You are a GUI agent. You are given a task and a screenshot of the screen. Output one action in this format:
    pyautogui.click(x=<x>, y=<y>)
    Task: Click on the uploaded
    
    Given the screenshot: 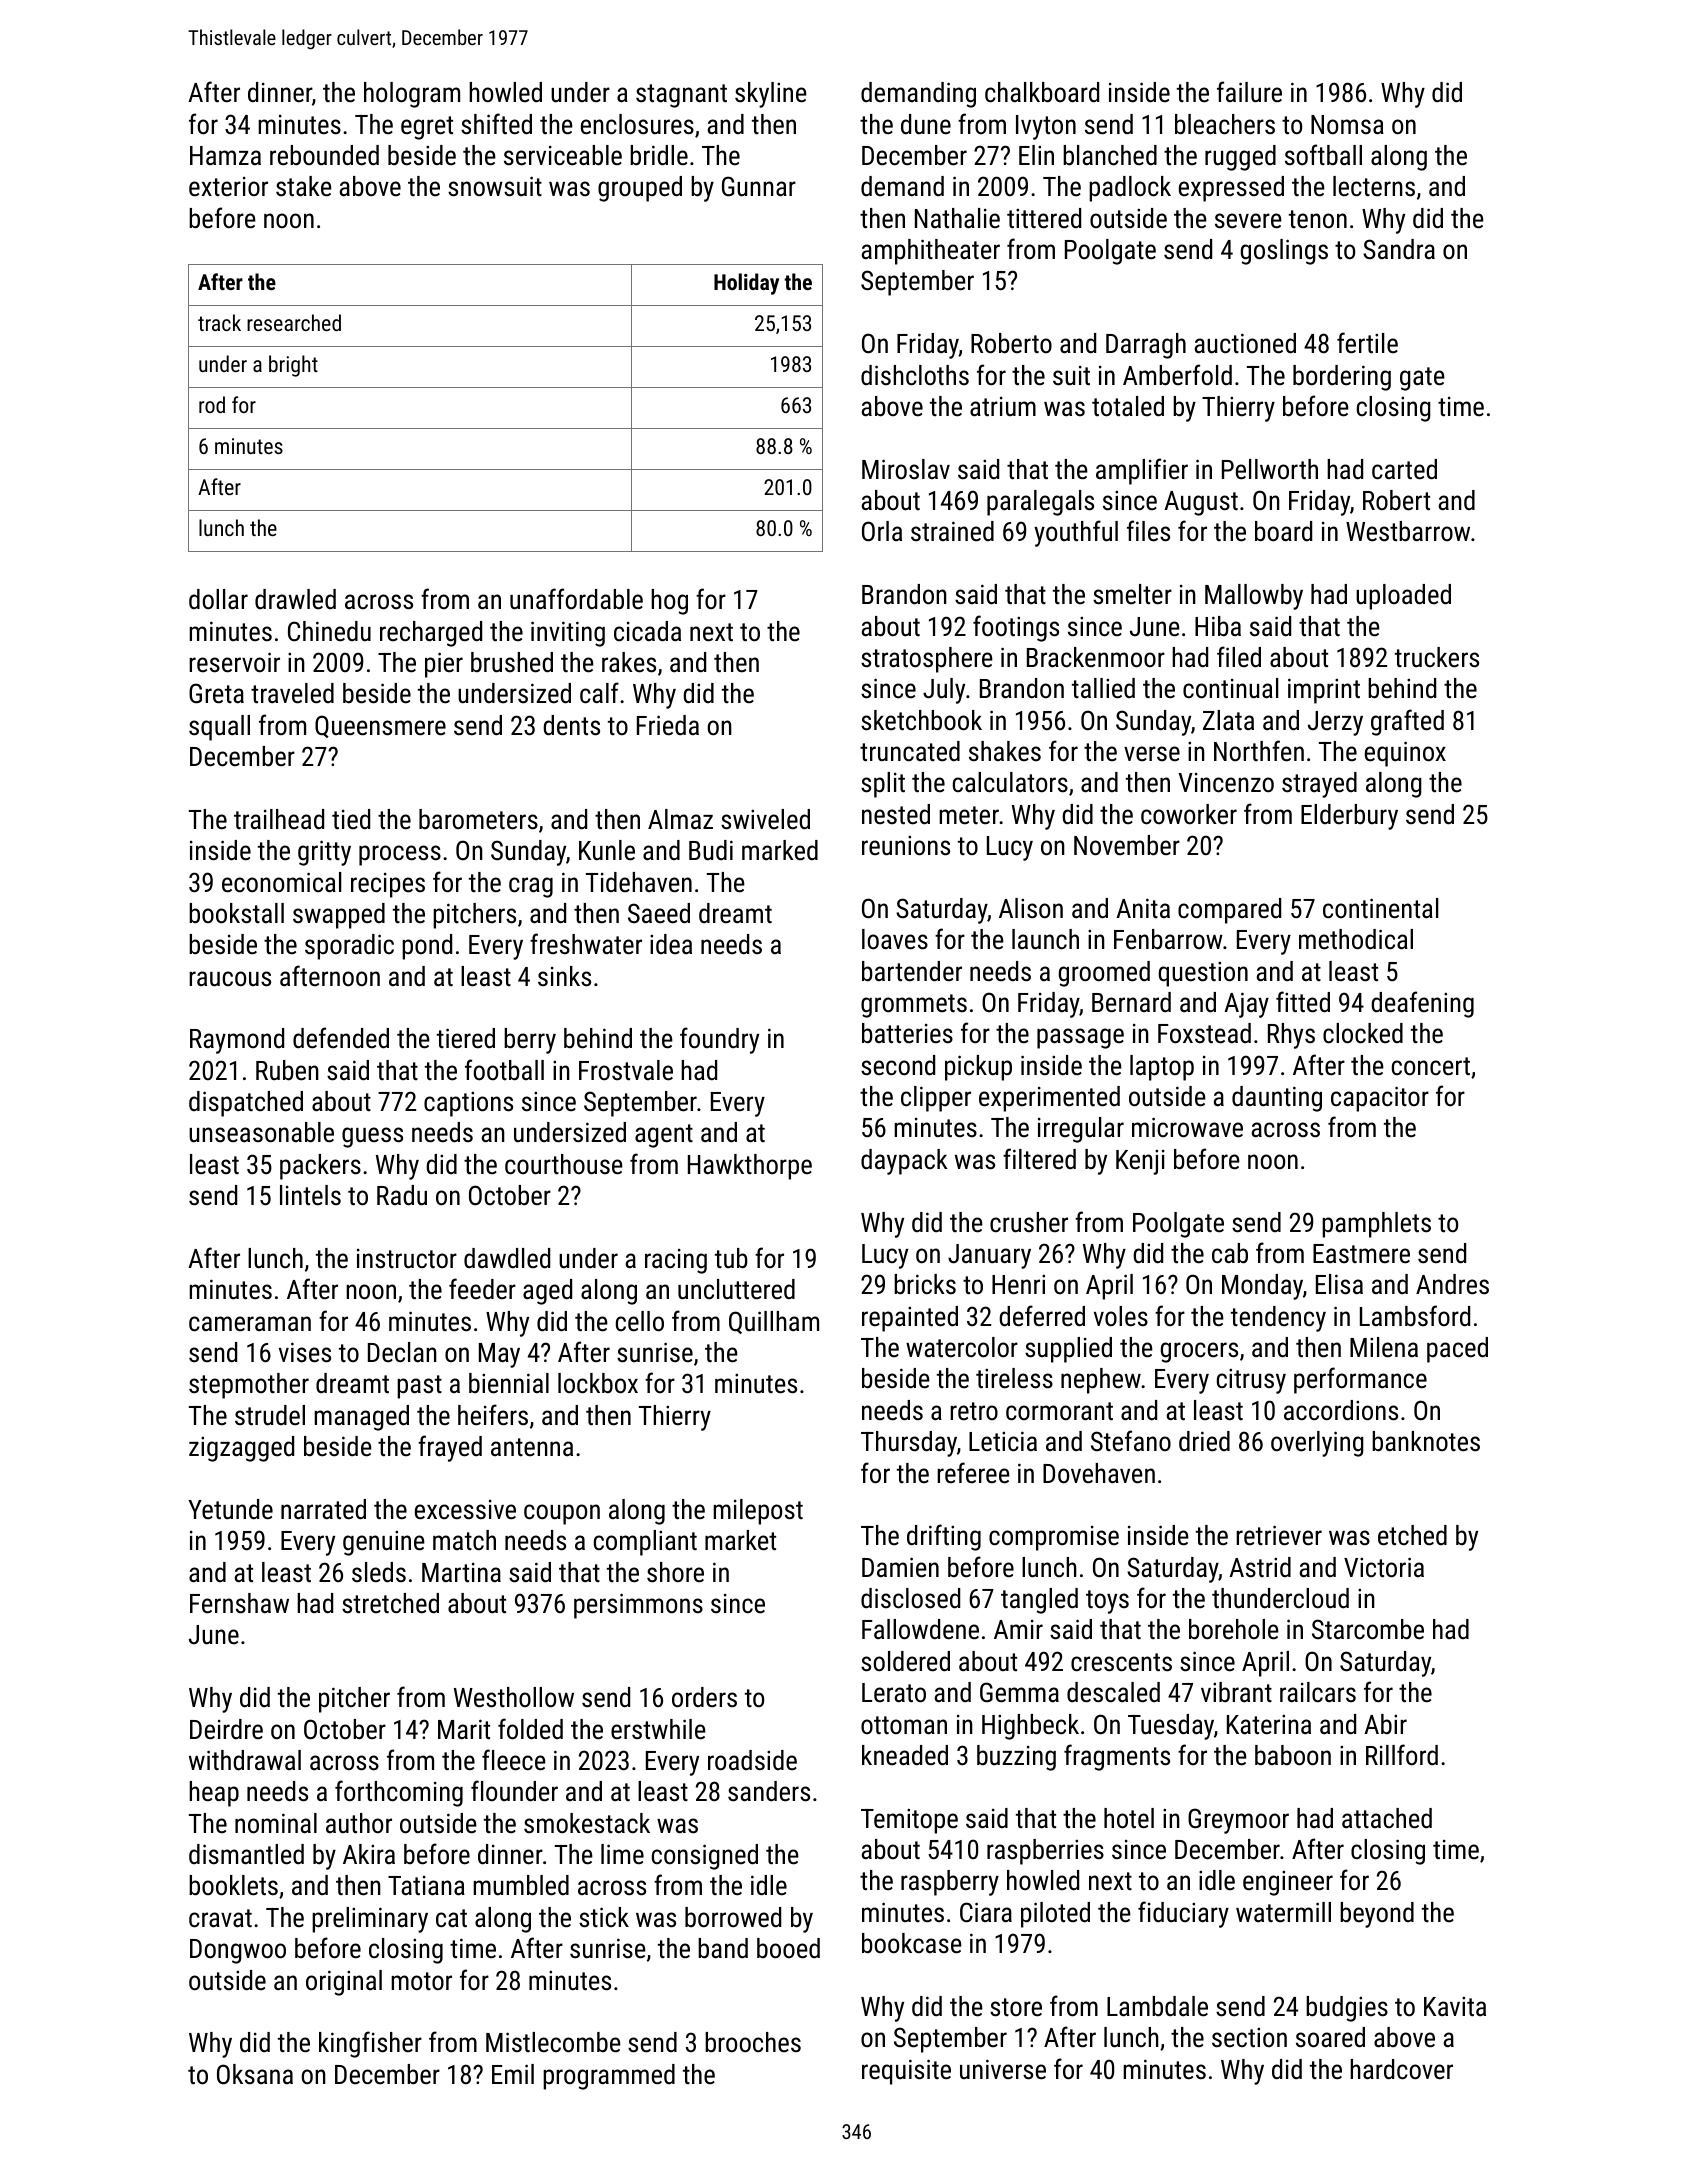 What is the action you would take?
    pyautogui.click(x=1403, y=597)
